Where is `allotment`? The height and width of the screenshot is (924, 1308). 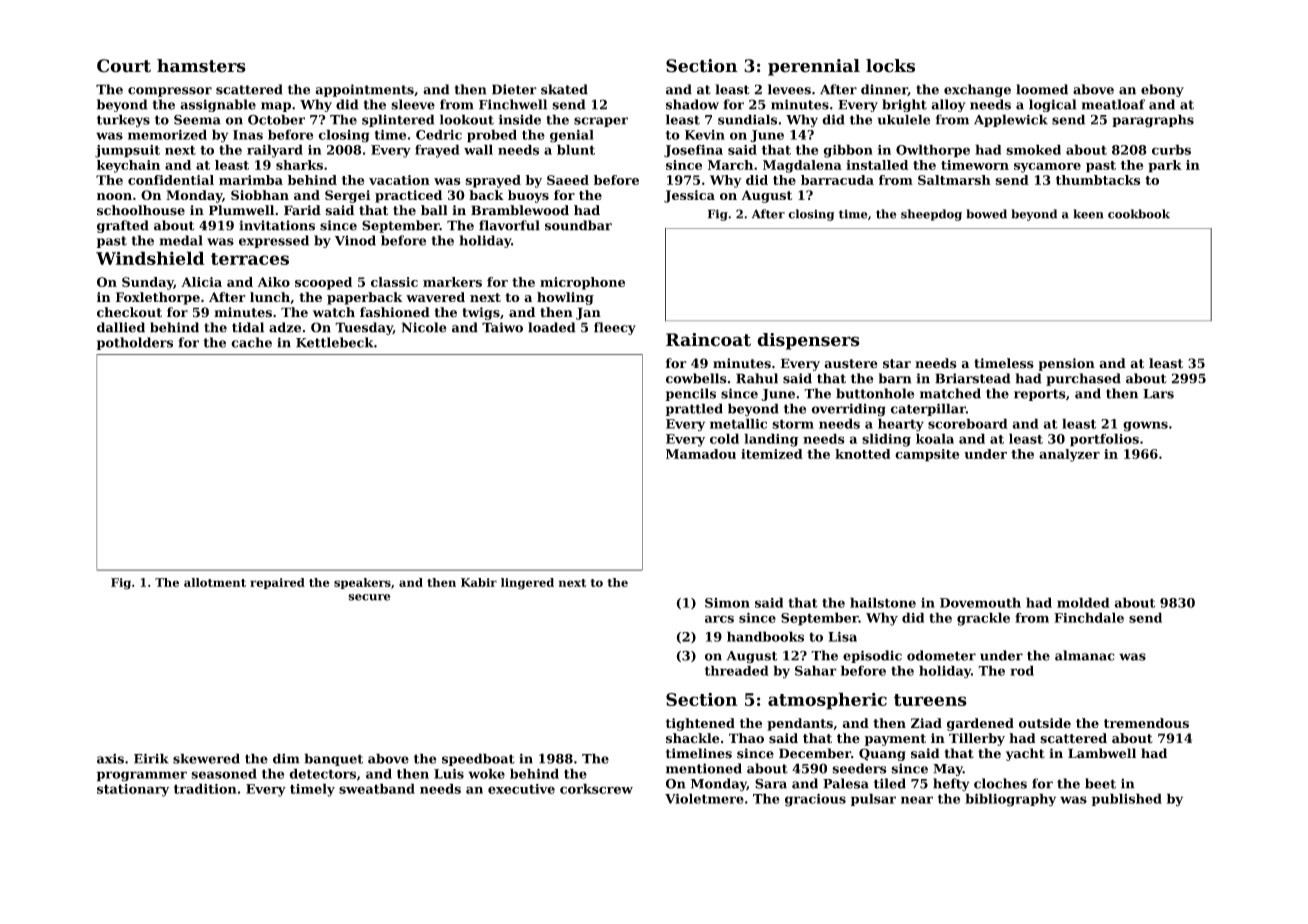
allotment is located at coordinates (215, 582).
